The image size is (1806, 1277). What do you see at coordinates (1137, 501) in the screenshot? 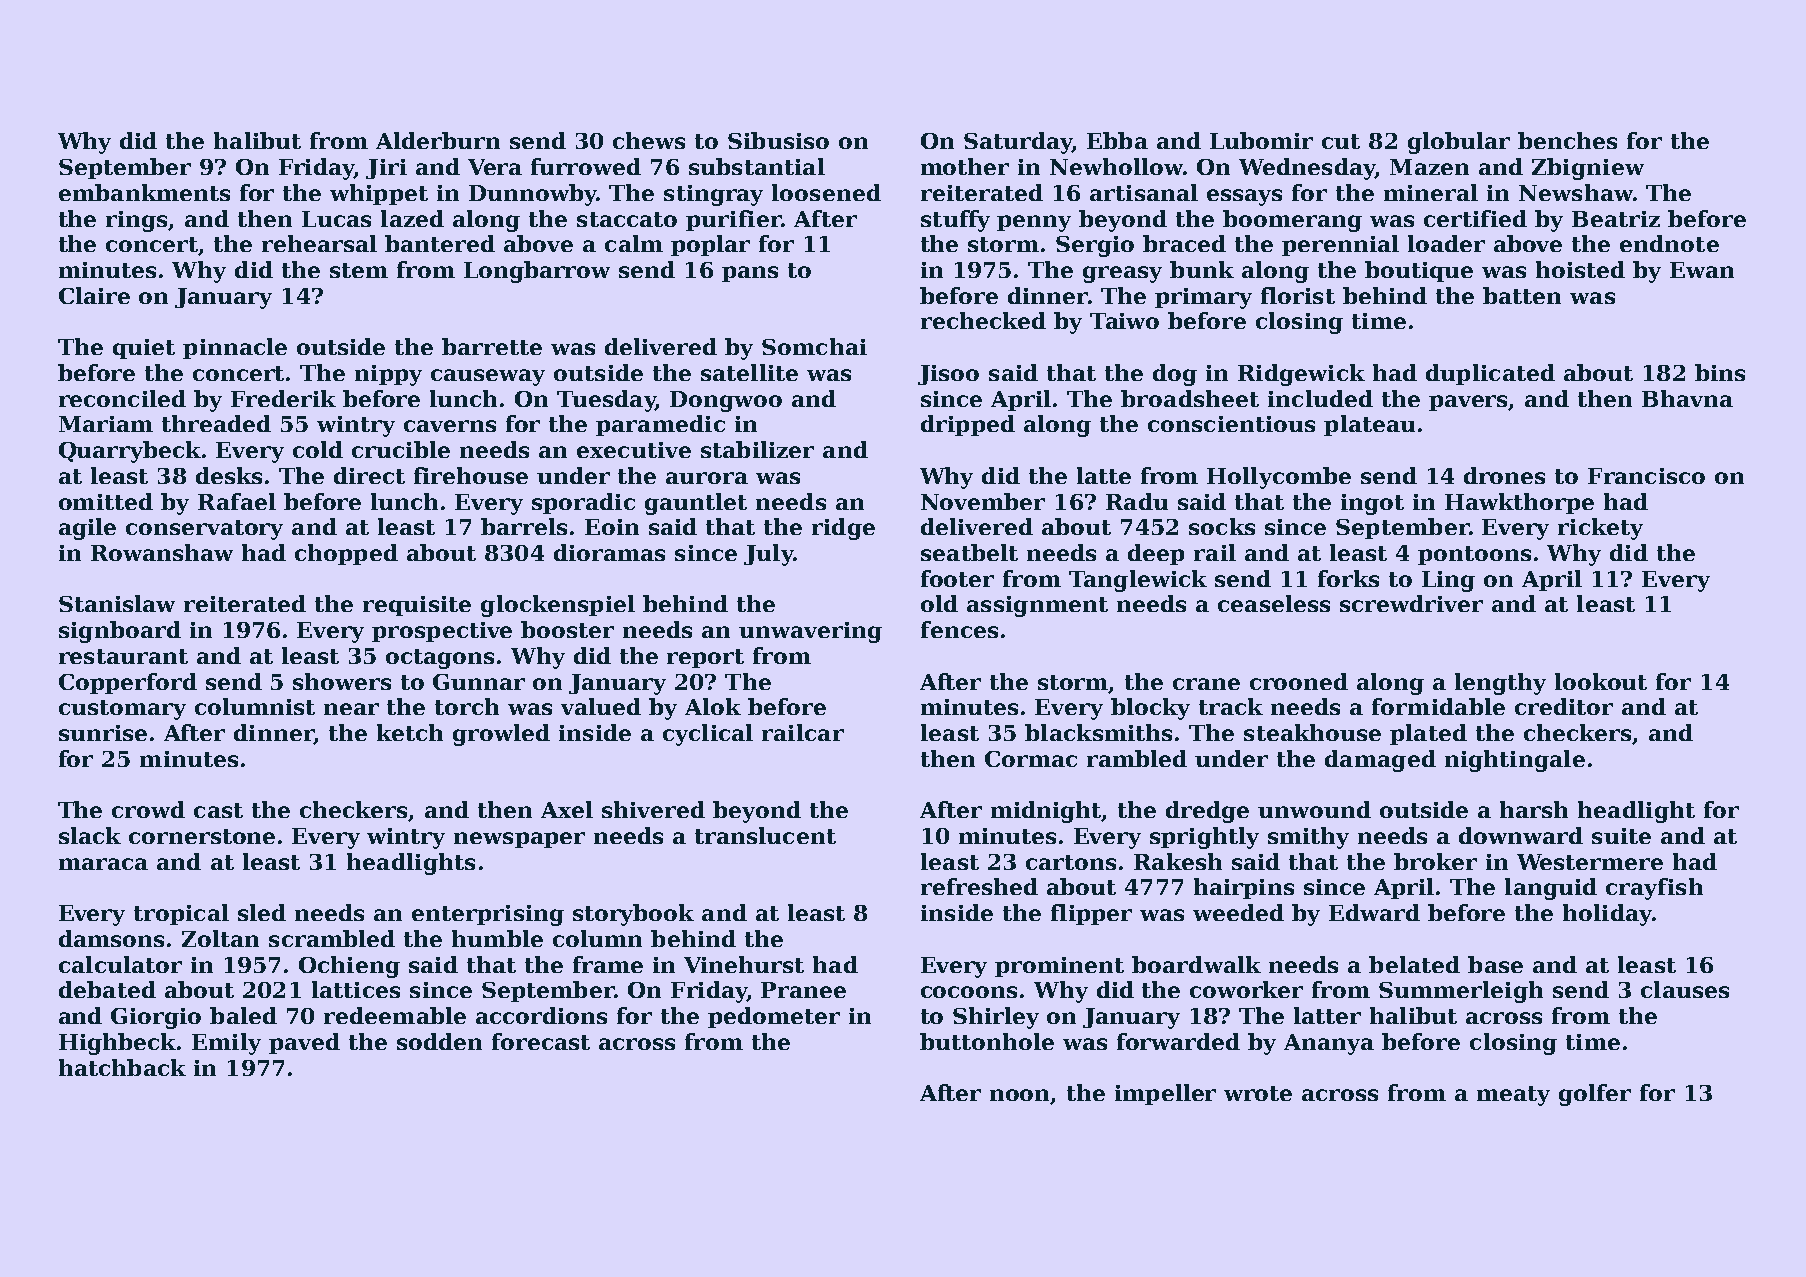
I see `Radu` at bounding box center [1137, 501].
